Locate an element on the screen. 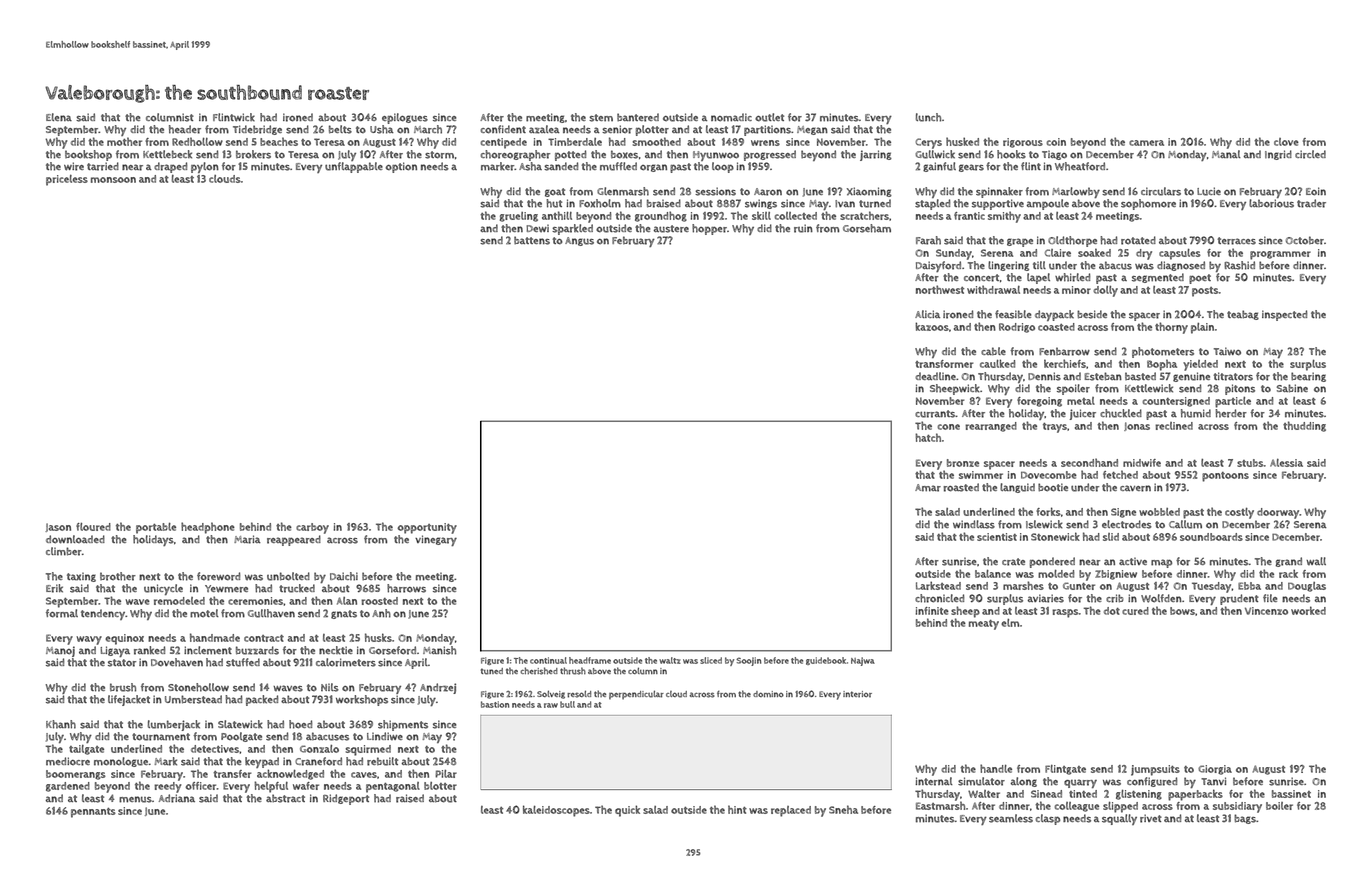 The height and width of the screenshot is (887, 1372). herder is located at coordinates (1231, 413).
